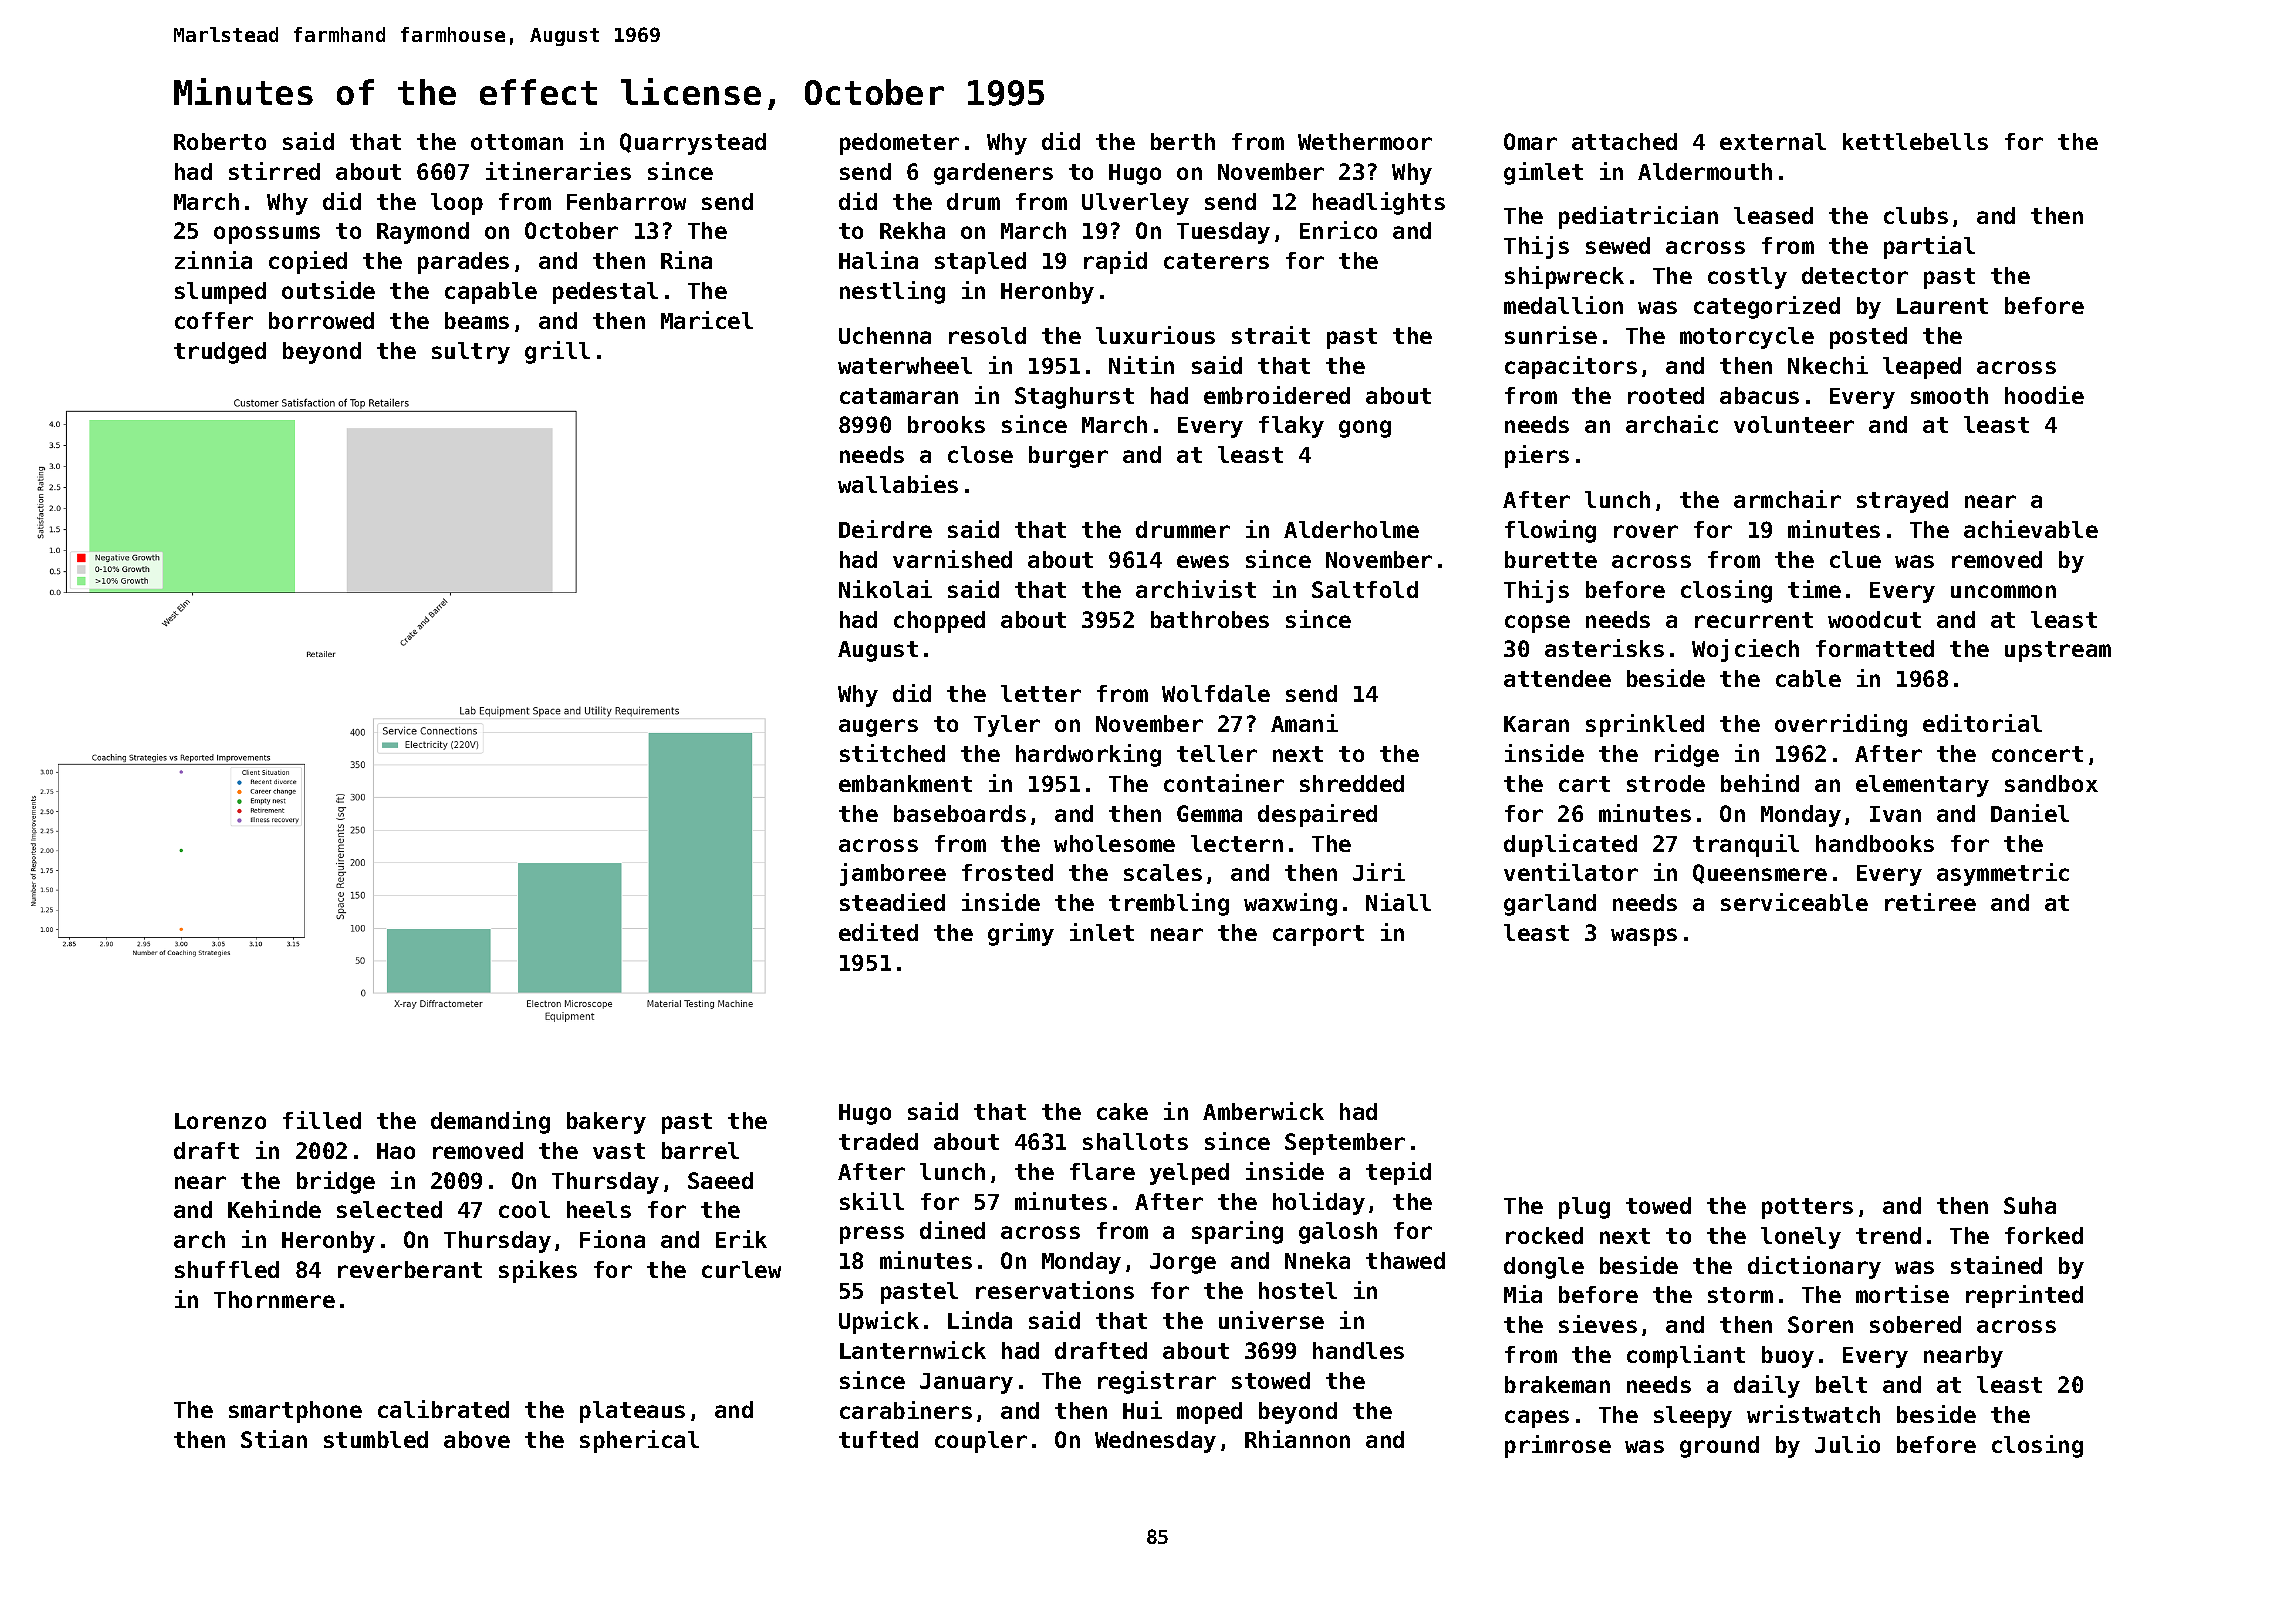  Describe the element at coordinates (1217, 753) in the image. I see `teller` at that location.
